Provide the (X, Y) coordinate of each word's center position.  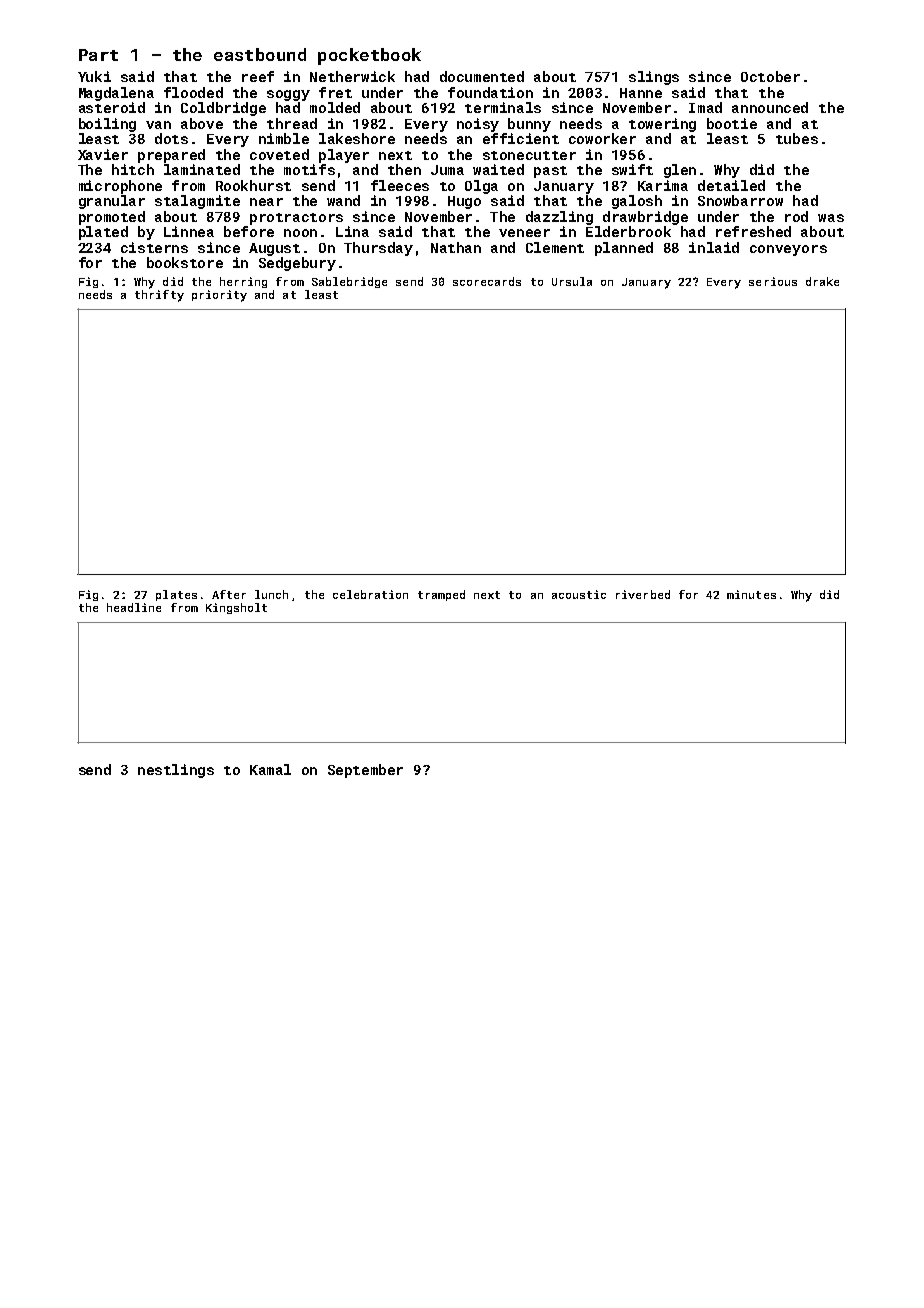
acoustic (579, 594)
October (770, 76)
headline (134, 607)
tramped (441, 595)
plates (176, 595)
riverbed (643, 594)
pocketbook (369, 56)
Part (98, 55)
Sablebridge (349, 282)
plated (103, 233)
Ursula (572, 281)
